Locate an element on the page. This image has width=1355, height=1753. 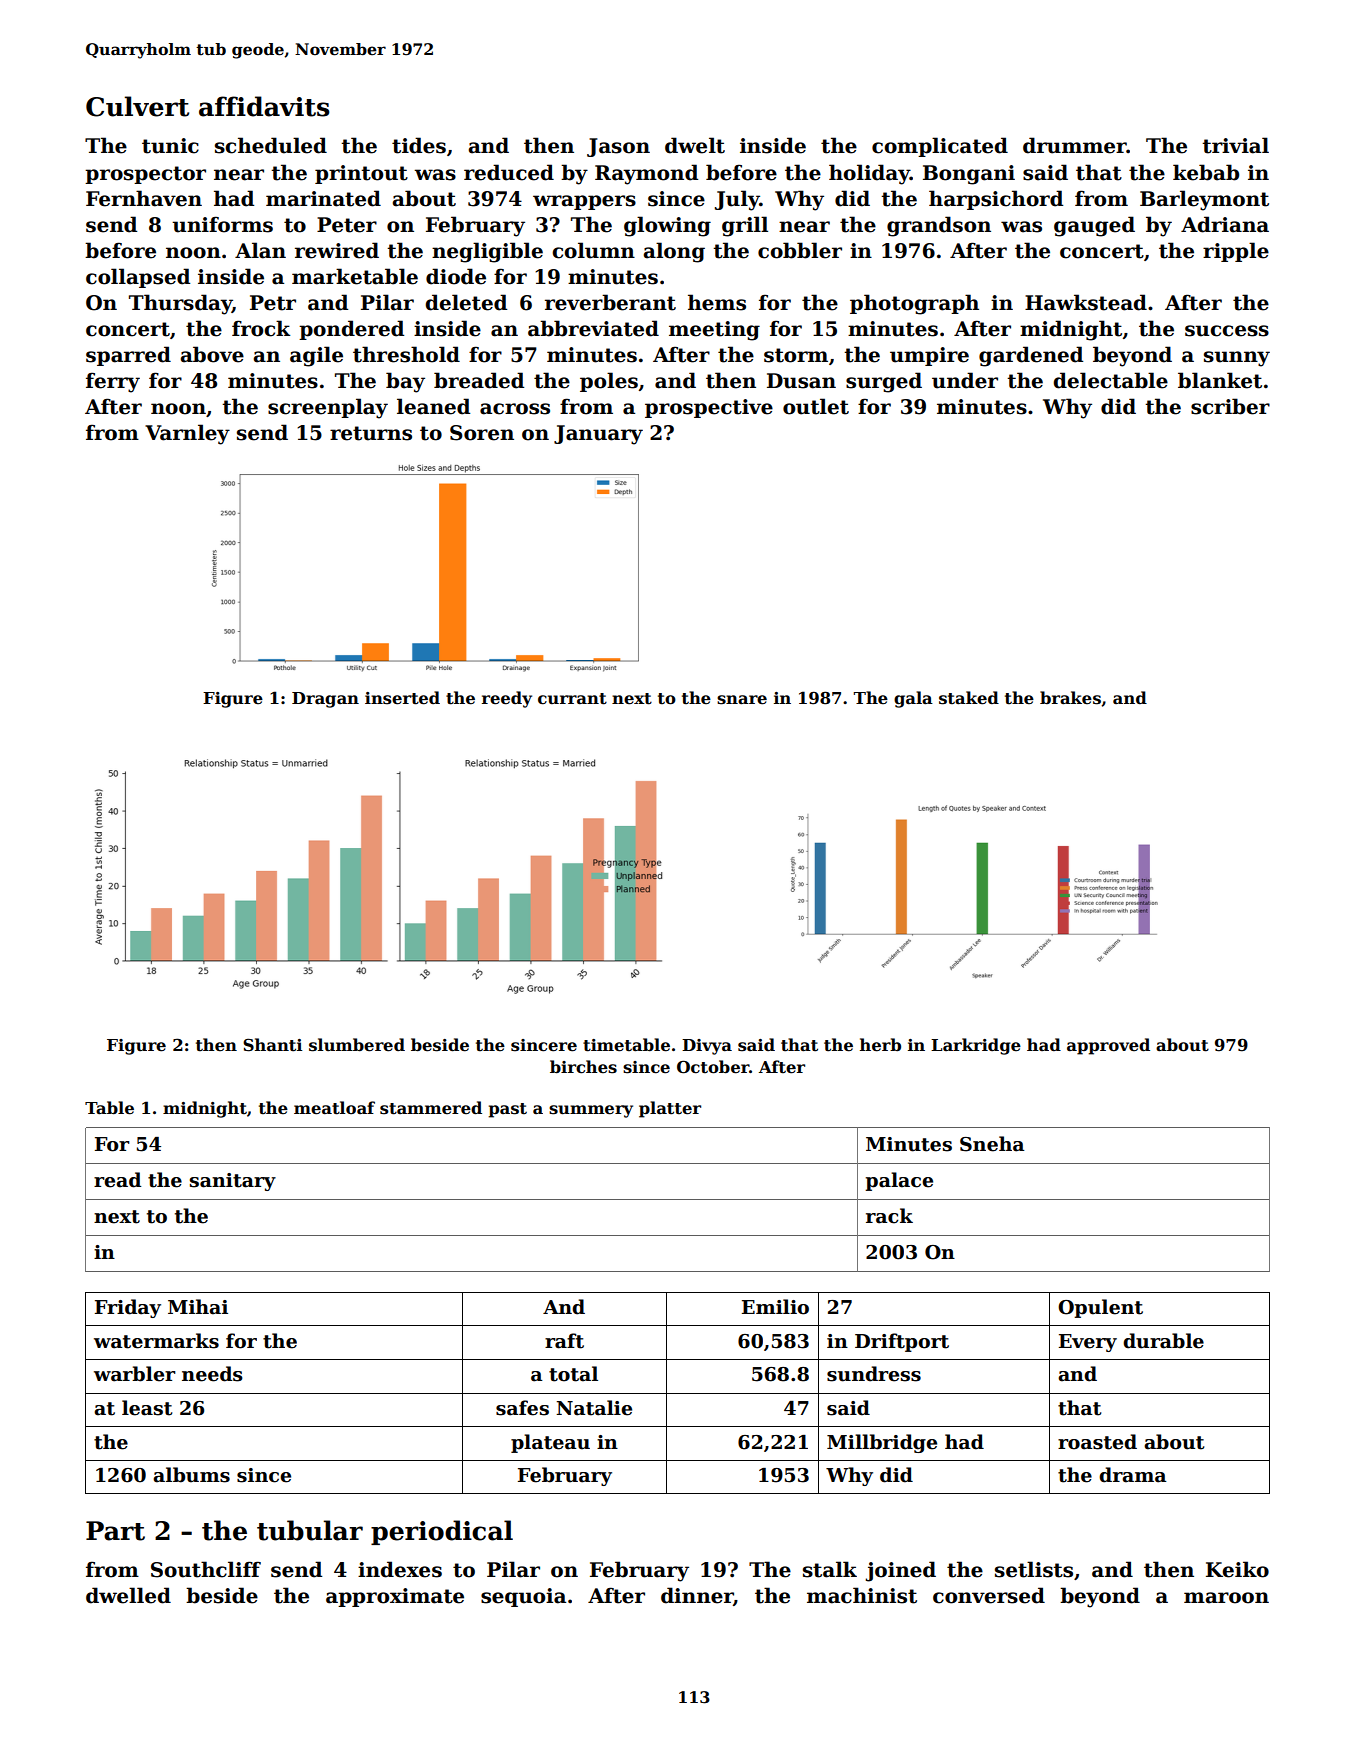
sanitary is located at coordinates (233, 1182).
